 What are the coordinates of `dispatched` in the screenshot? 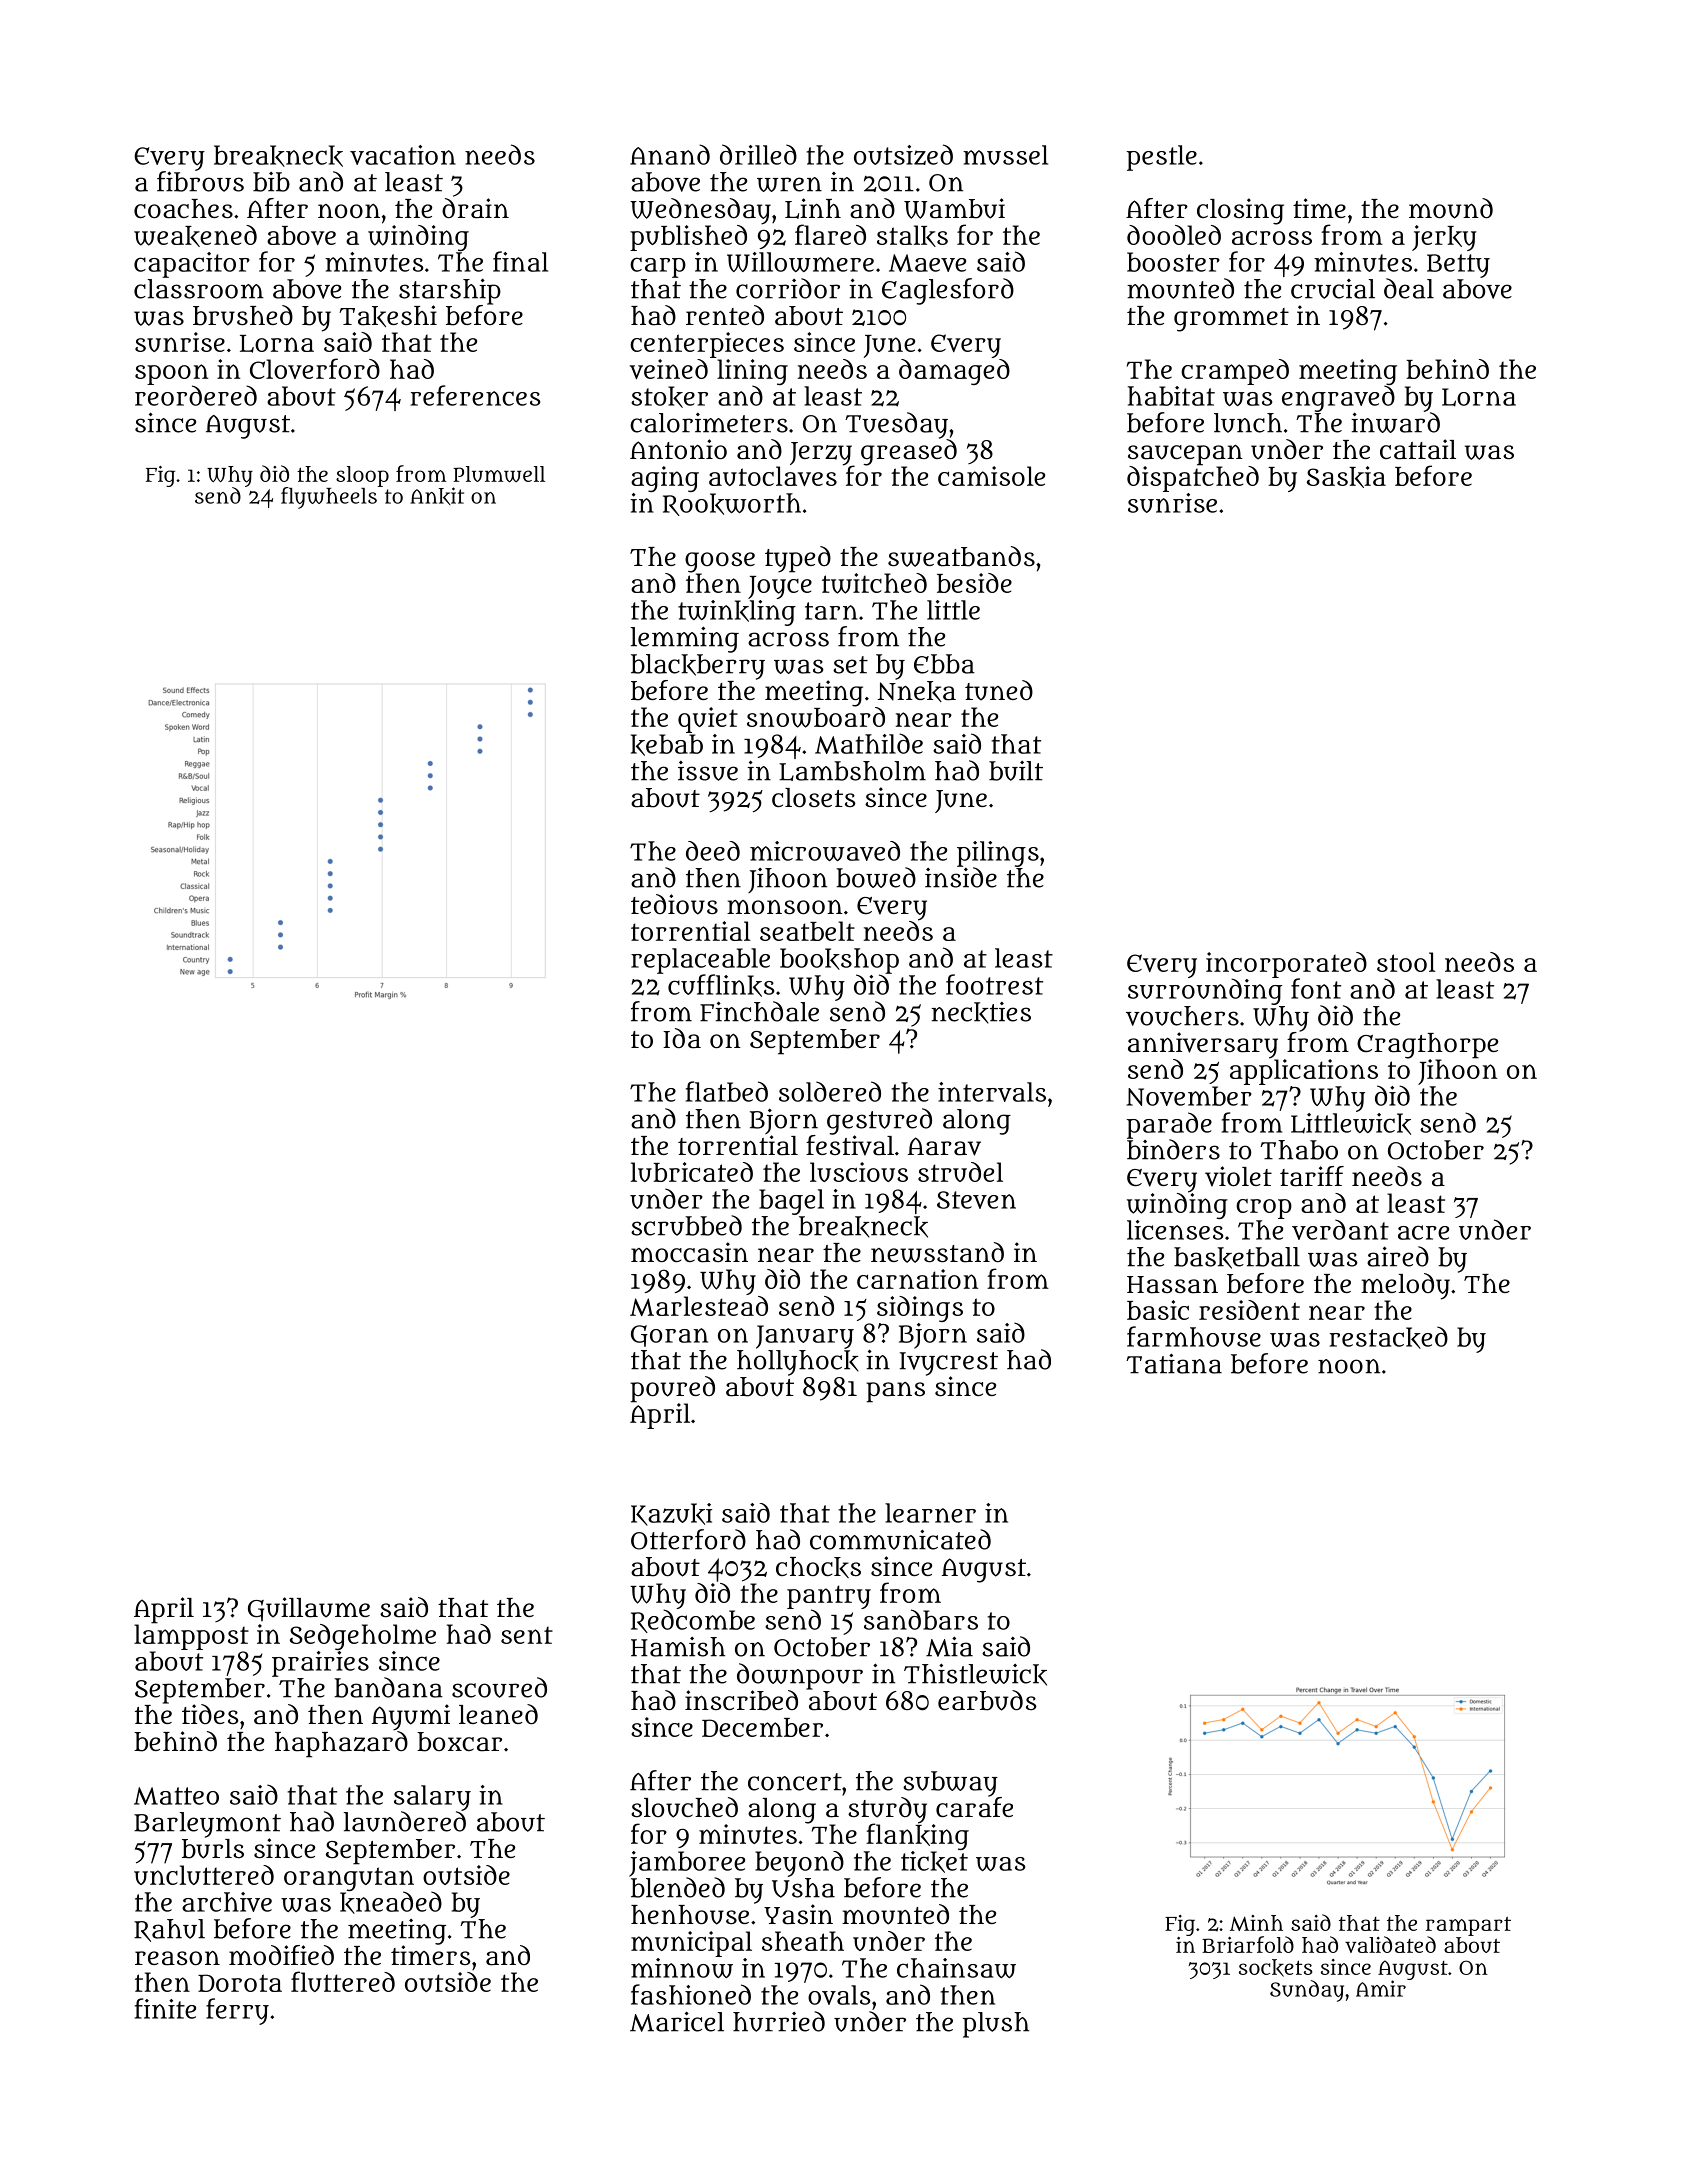 It's located at (1193, 478).
